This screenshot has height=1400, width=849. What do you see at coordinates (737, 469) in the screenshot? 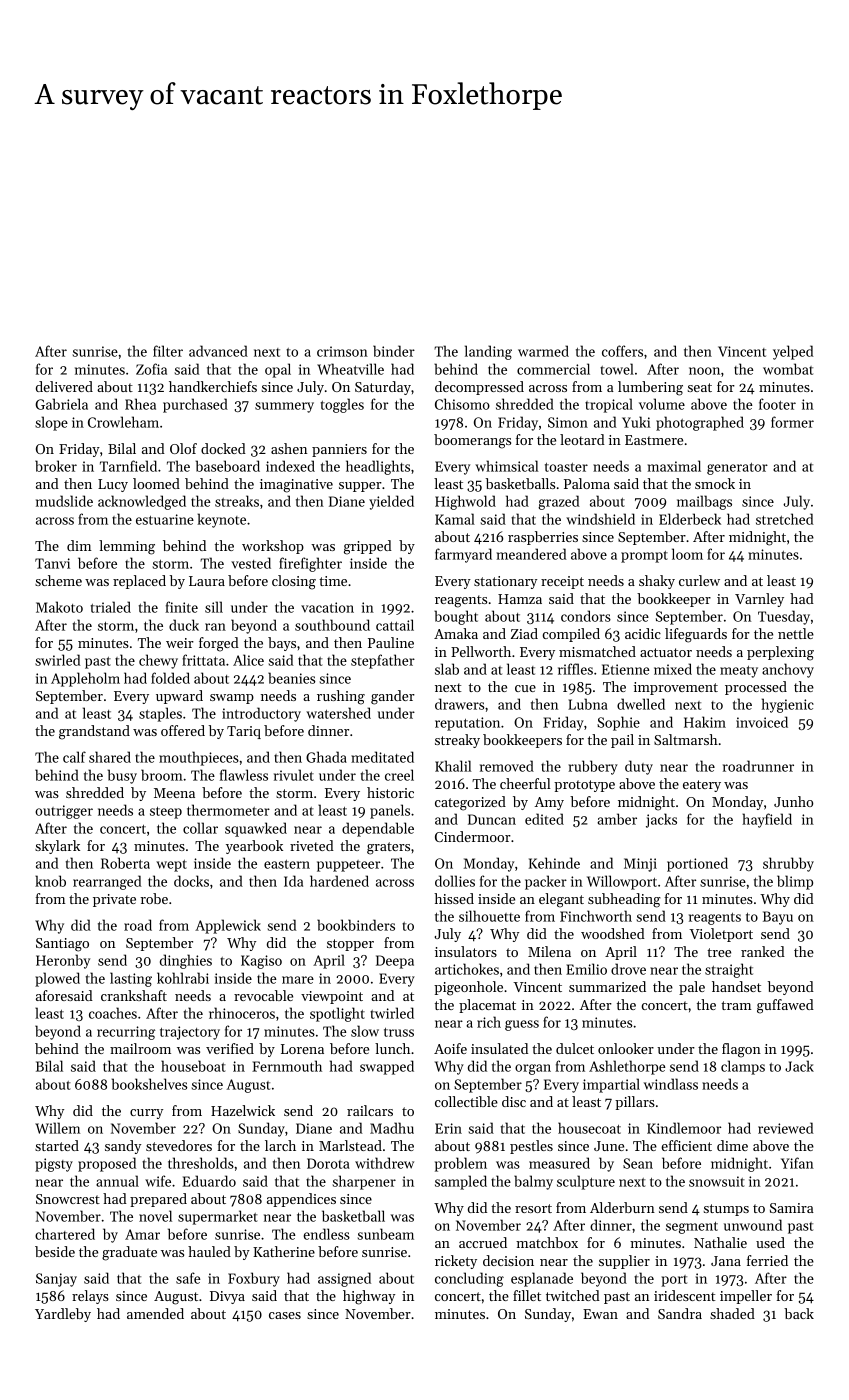
I see `generator` at bounding box center [737, 469].
